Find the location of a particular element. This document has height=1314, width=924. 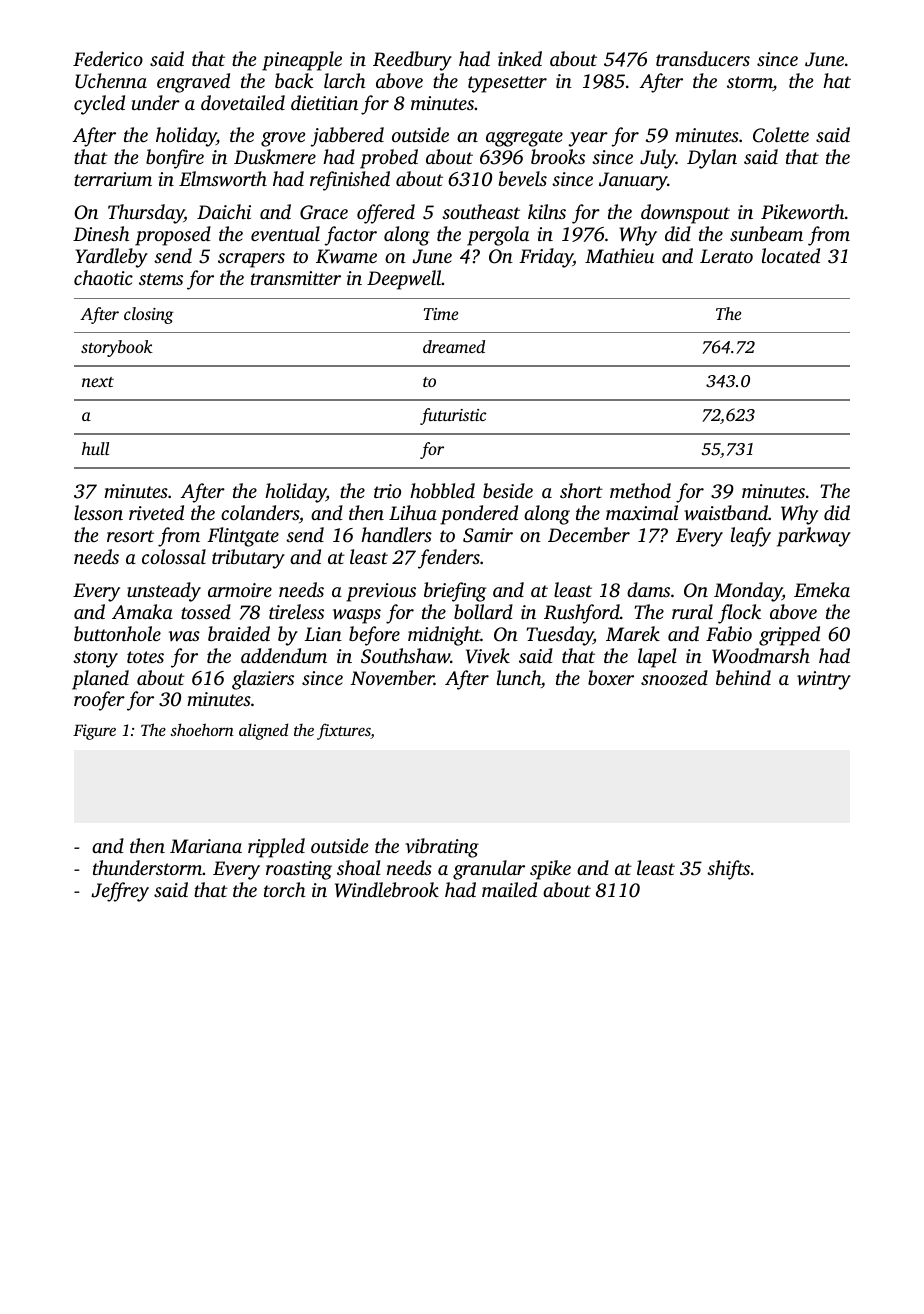

transducers is located at coordinates (703, 58).
